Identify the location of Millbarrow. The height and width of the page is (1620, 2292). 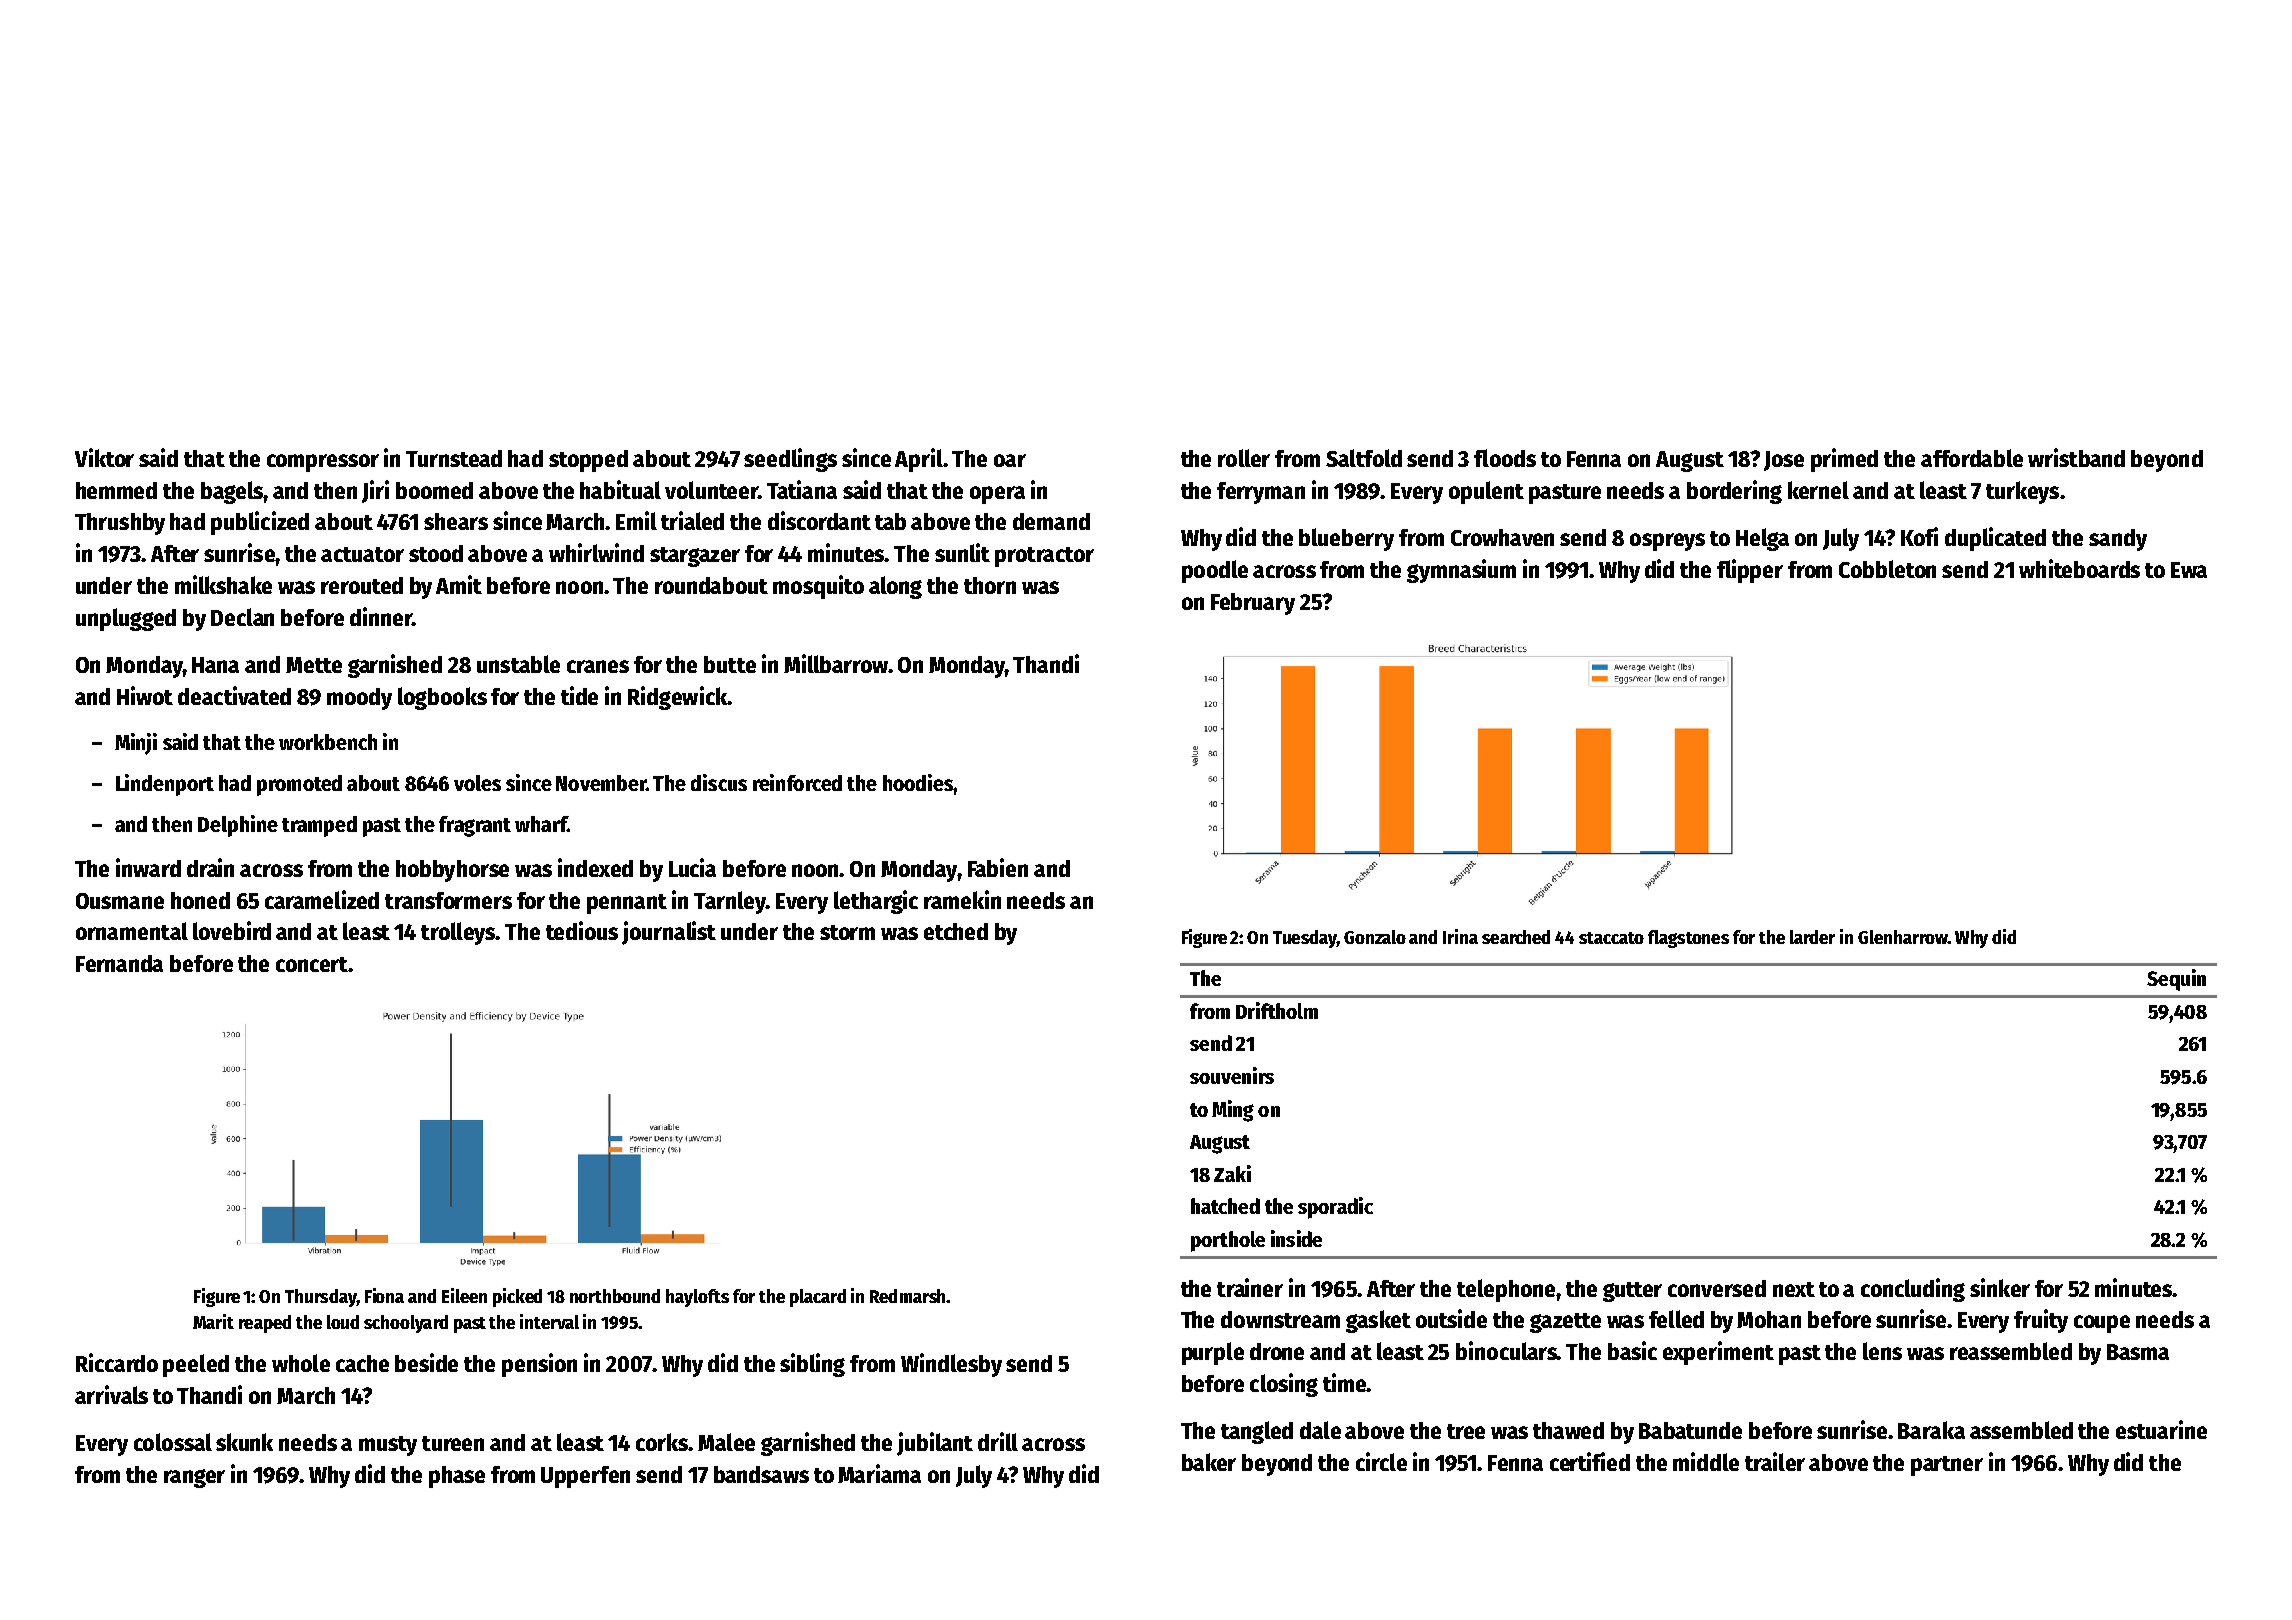
(836, 663).
